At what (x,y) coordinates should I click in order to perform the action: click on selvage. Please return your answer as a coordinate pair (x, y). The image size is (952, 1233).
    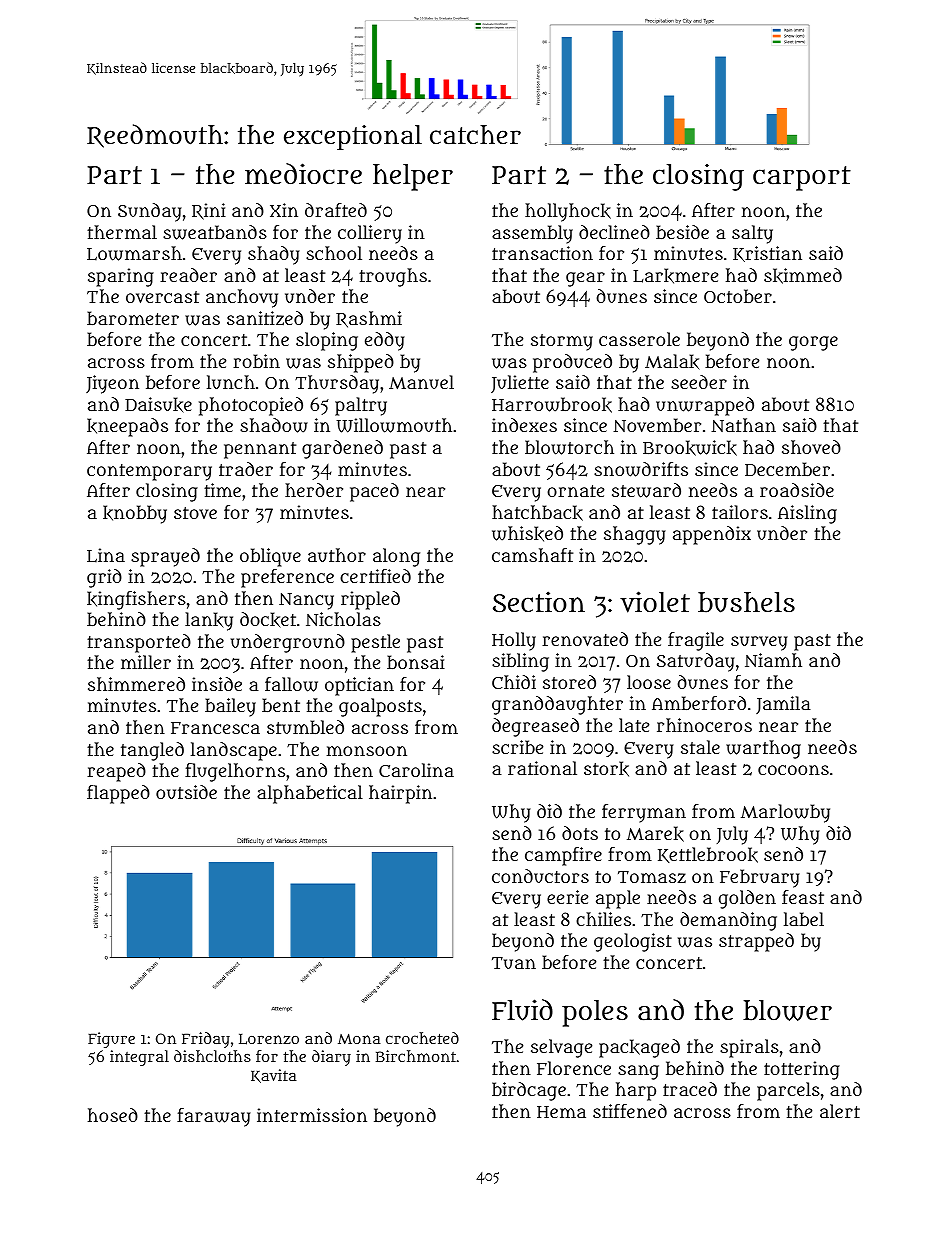
    Looking at the image, I should click on (561, 1048).
